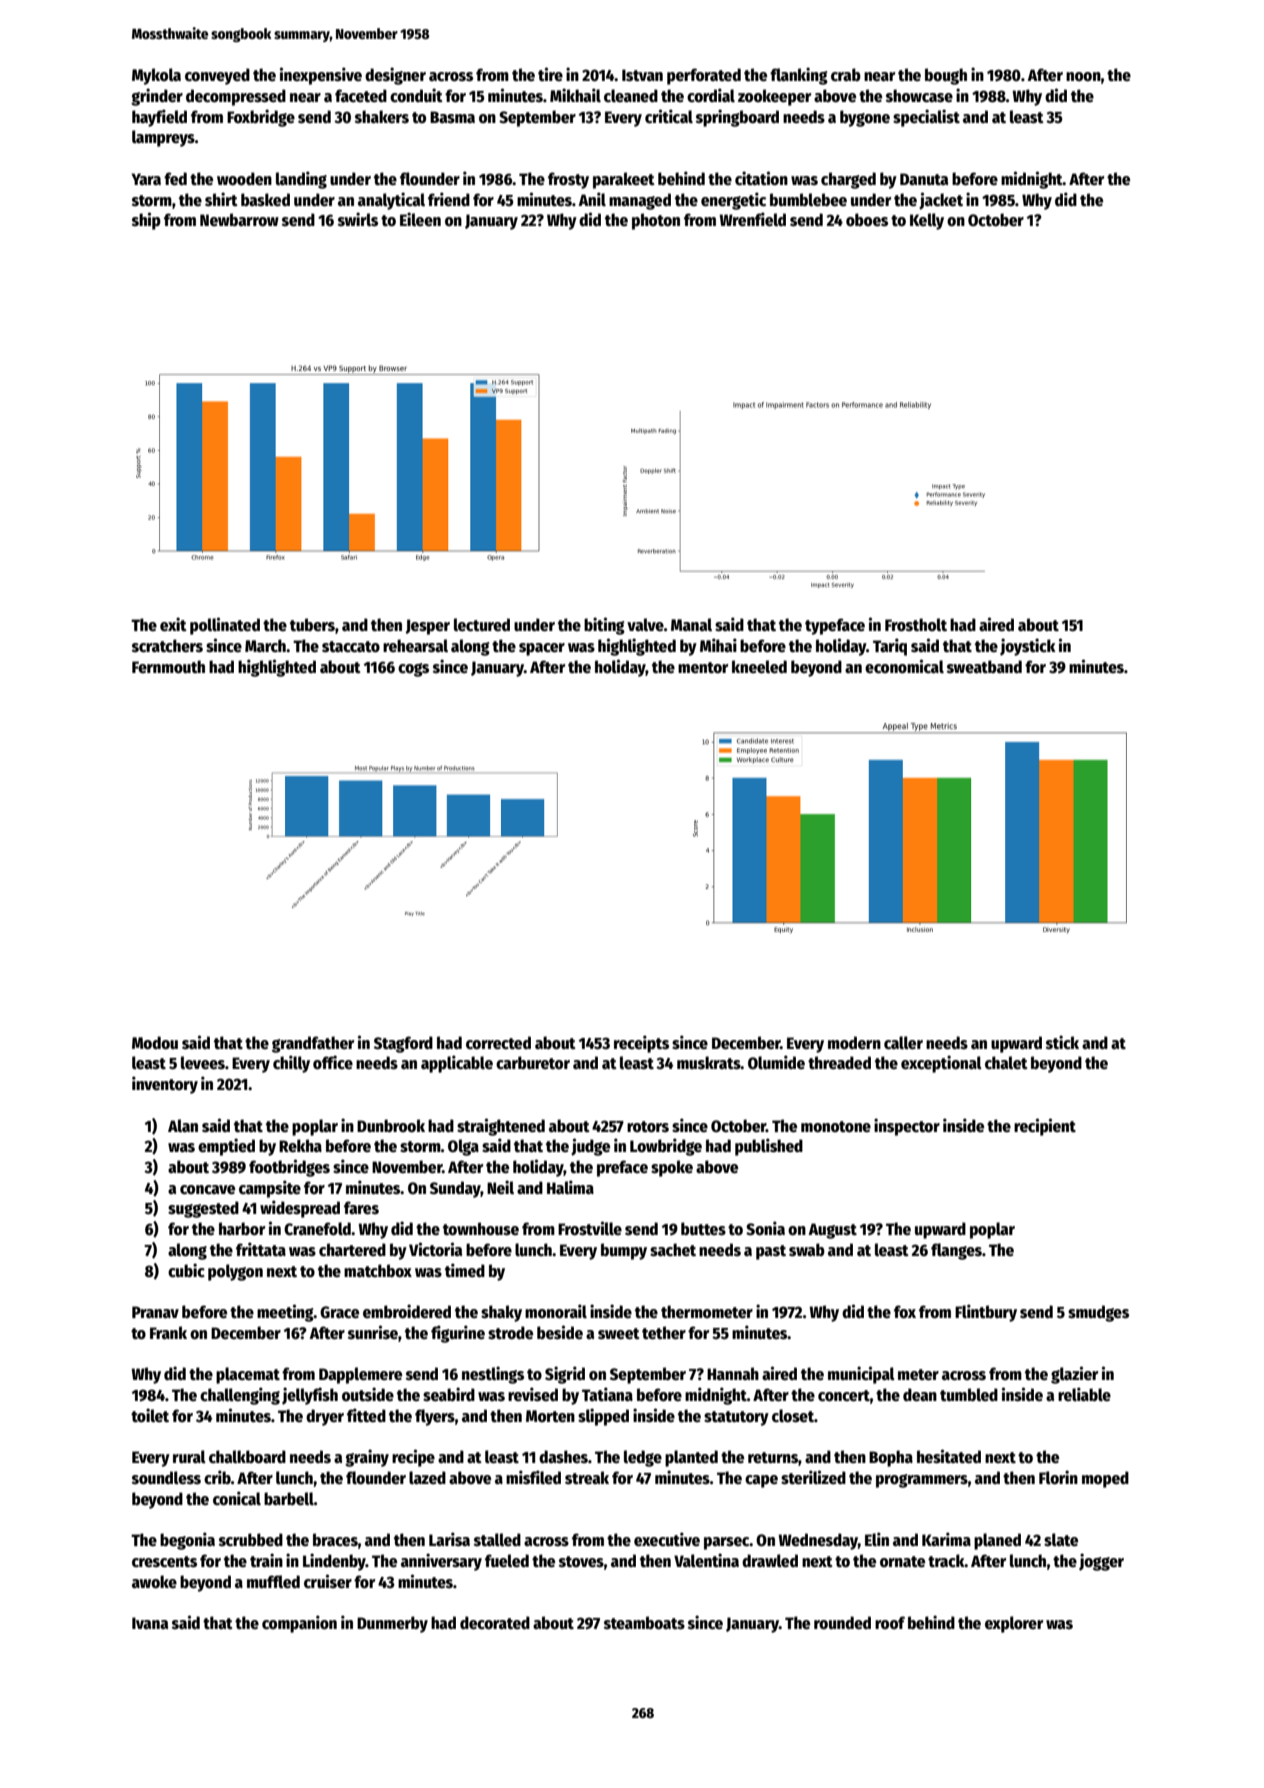 Image resolution: width=1264 pixels, height=1788 pixels. Describe the element at coordinates (759, 667) in the screenshot. I see `kneeled` at that location.
